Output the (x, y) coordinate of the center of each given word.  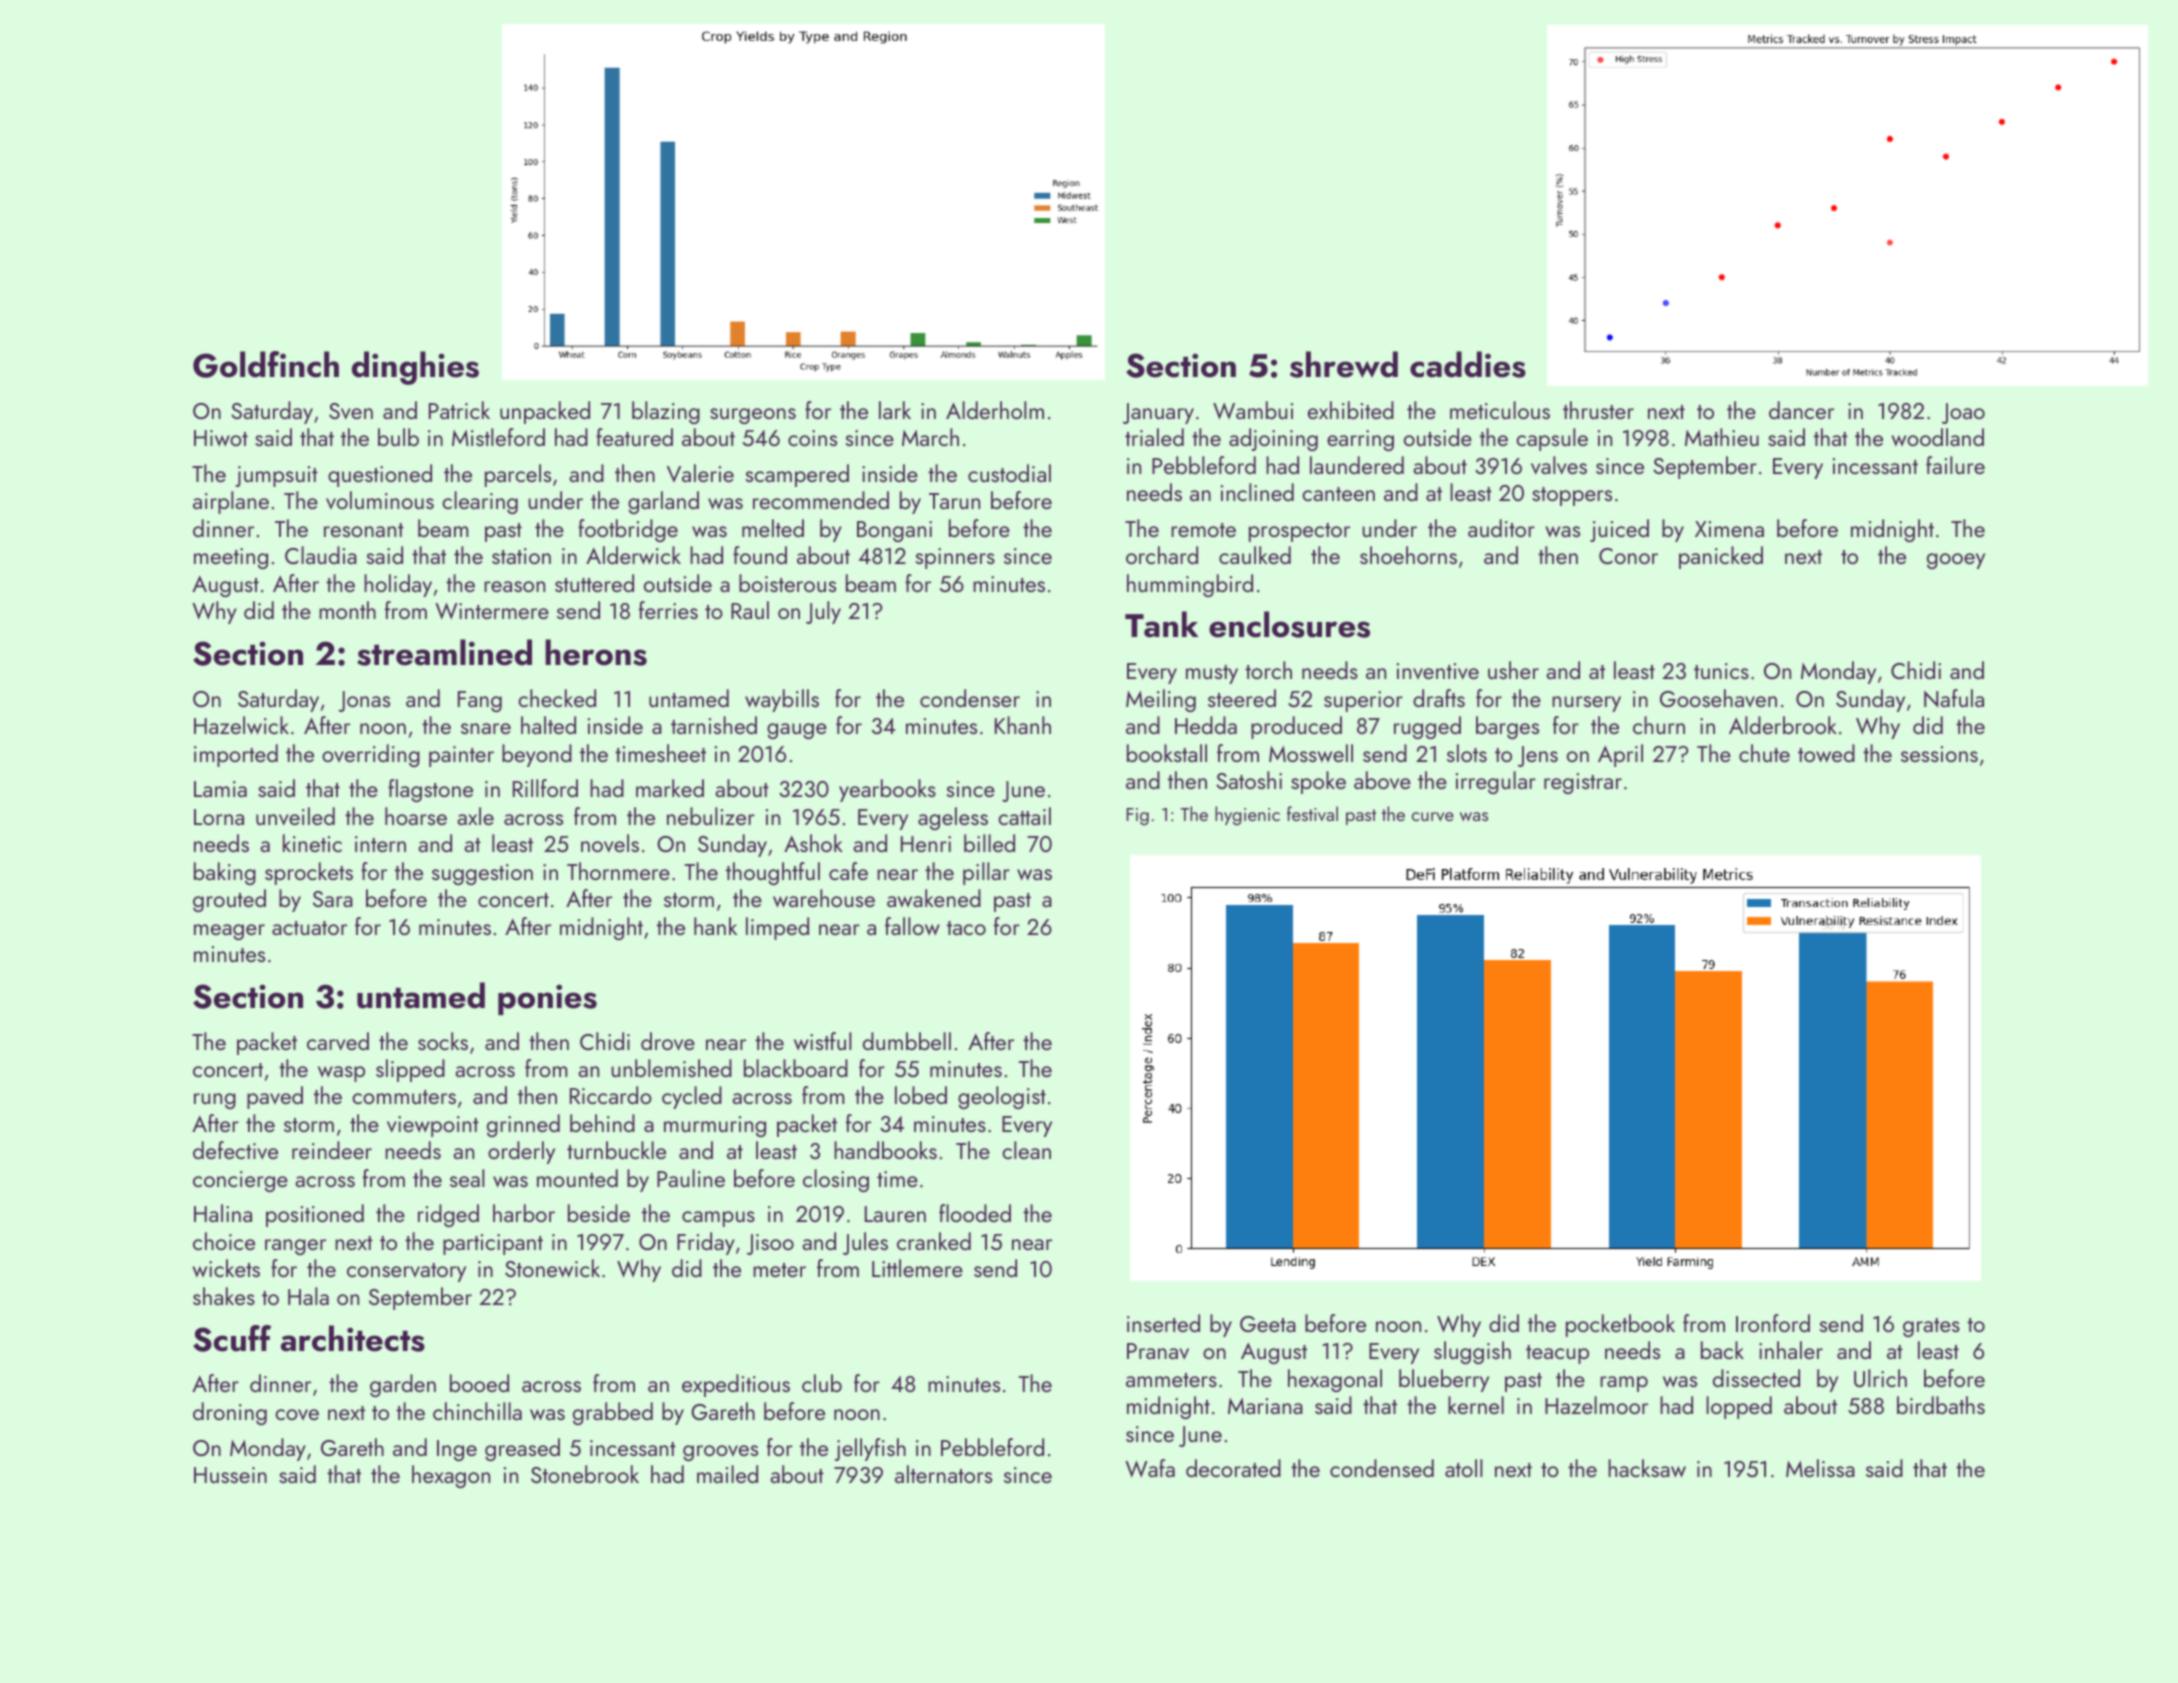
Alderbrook (1783, 725)
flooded (975, 1213)
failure (1955, 465)
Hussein (230, 1475)
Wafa (1150, 1468)
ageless (953, 818)
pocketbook (1620, 1325)
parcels (518, 475)
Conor (1628, 556)
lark (895, 410)
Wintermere (492, 611)
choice (224, 1241)
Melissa (1820, 1468)
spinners (955, 558)
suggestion (482, 874)
